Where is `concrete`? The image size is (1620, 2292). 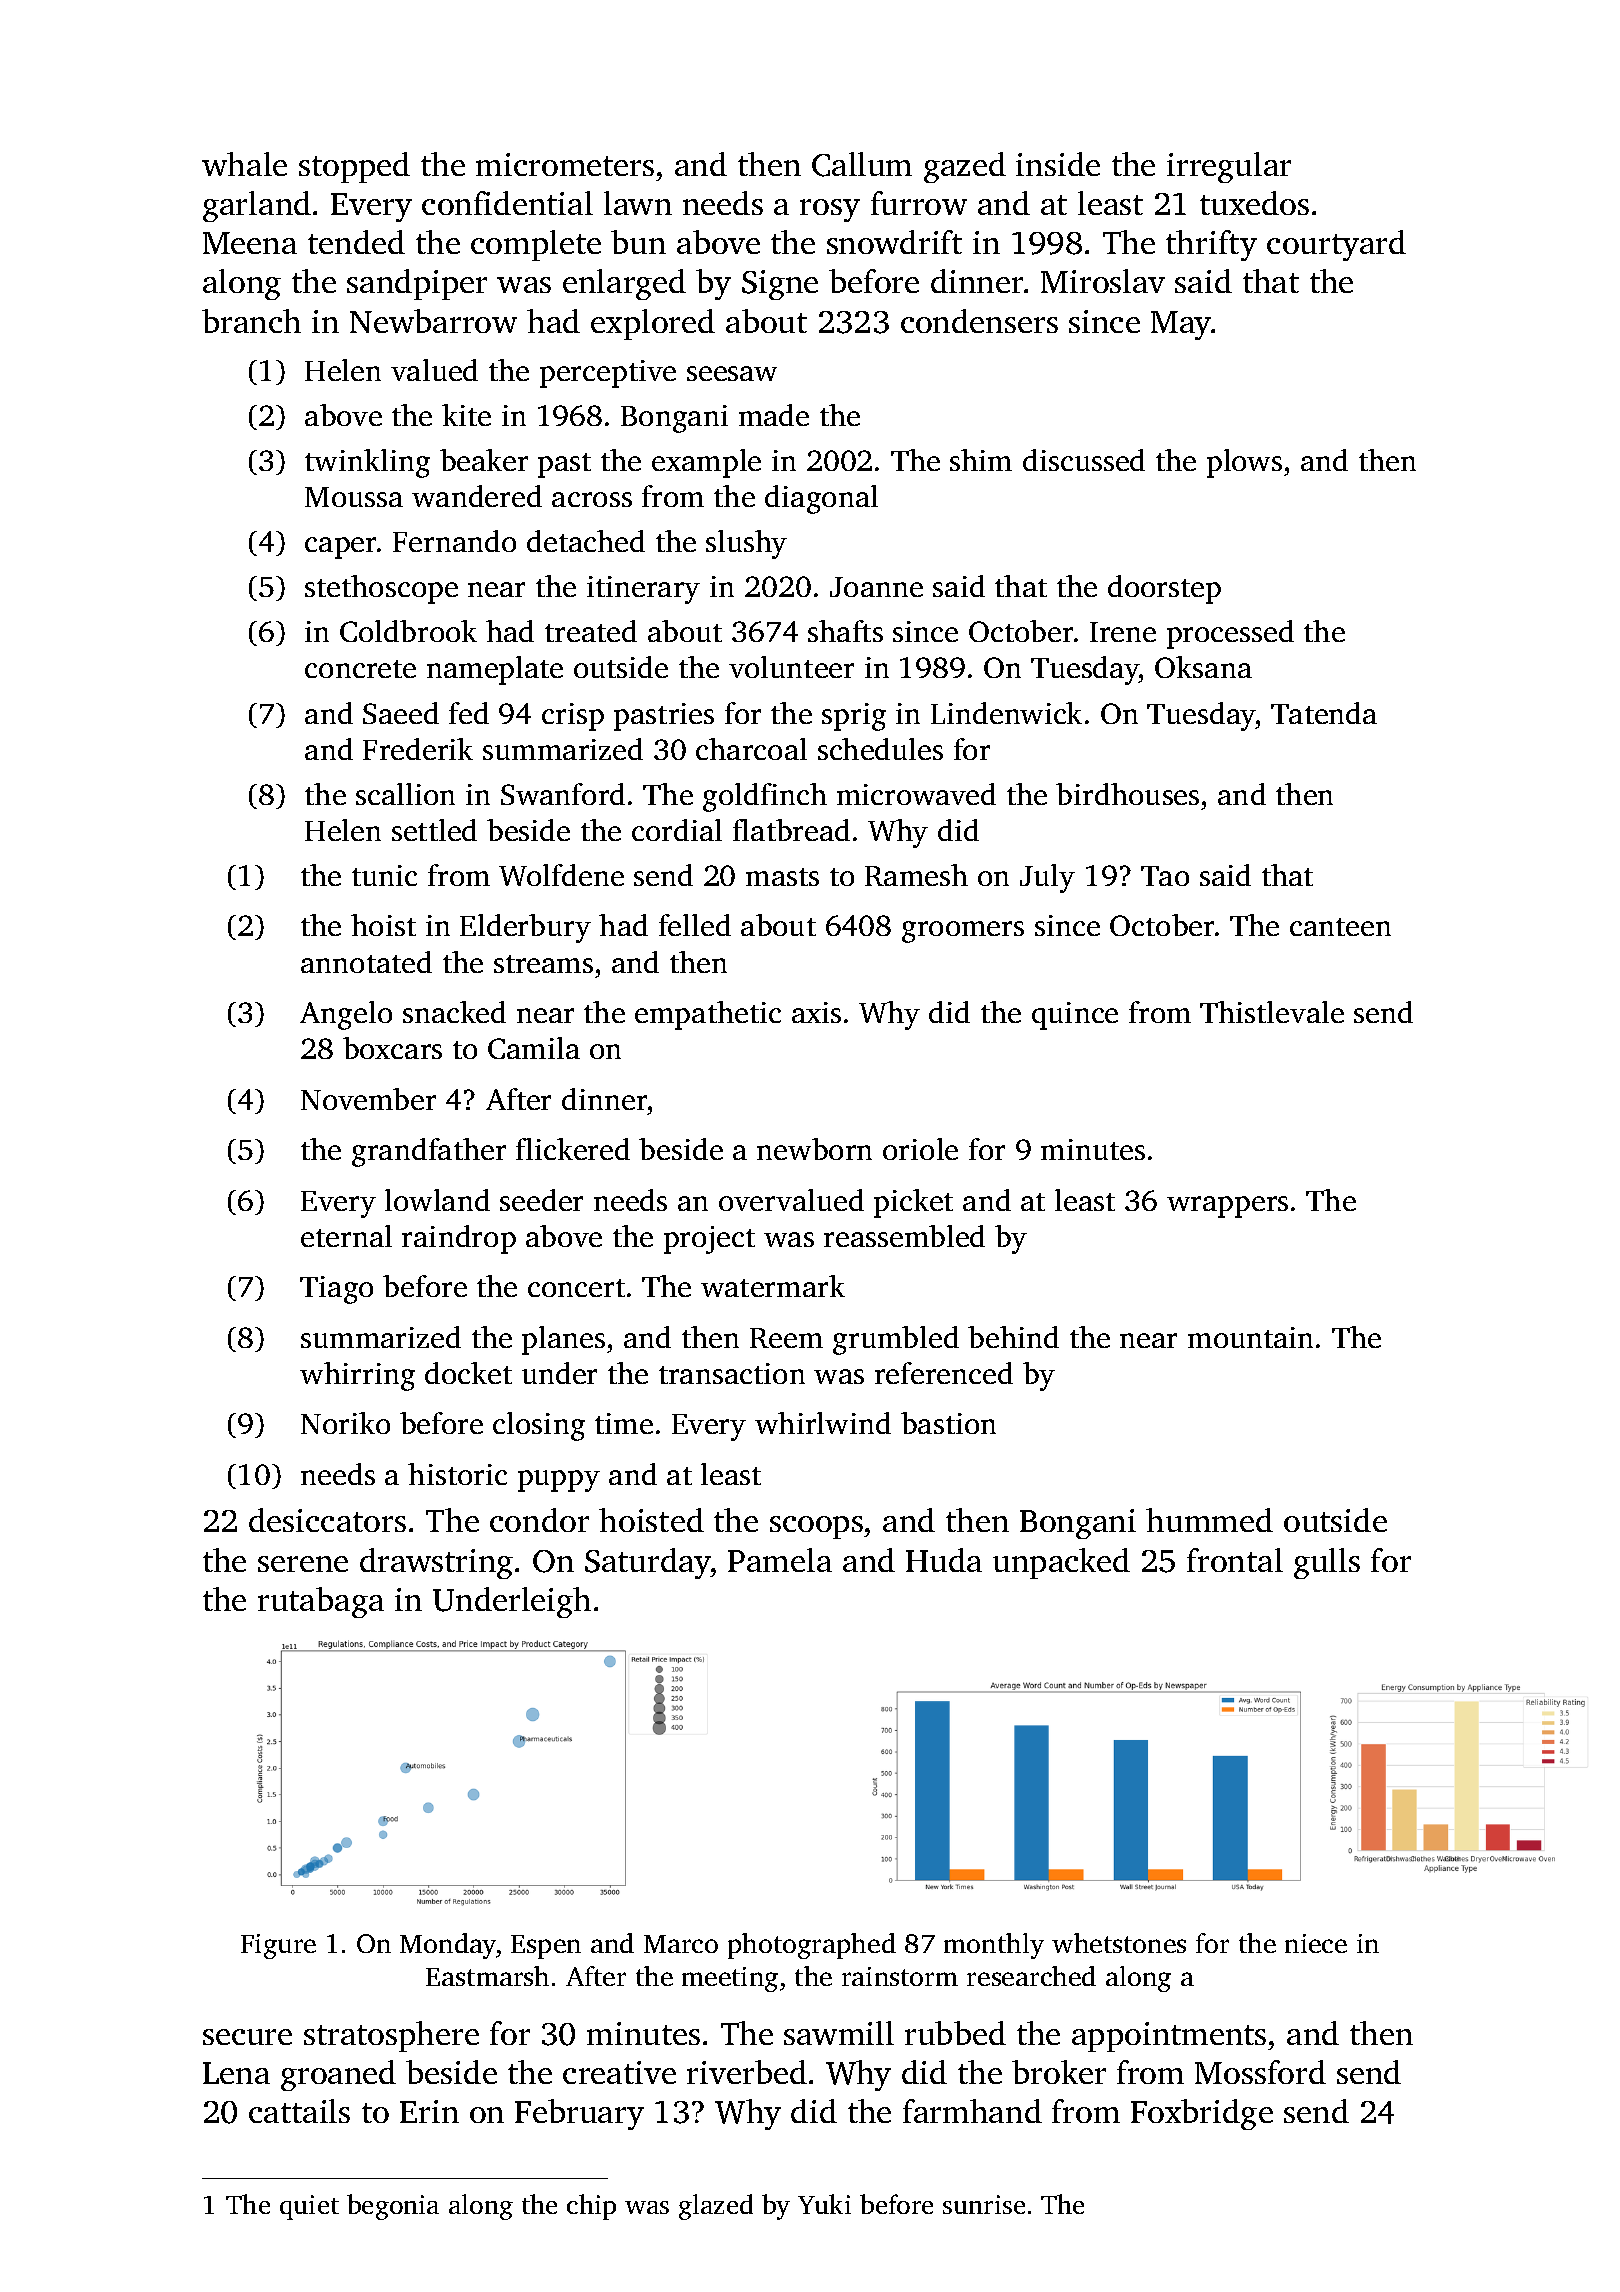
concrete is located at coordinates (360, 669).
